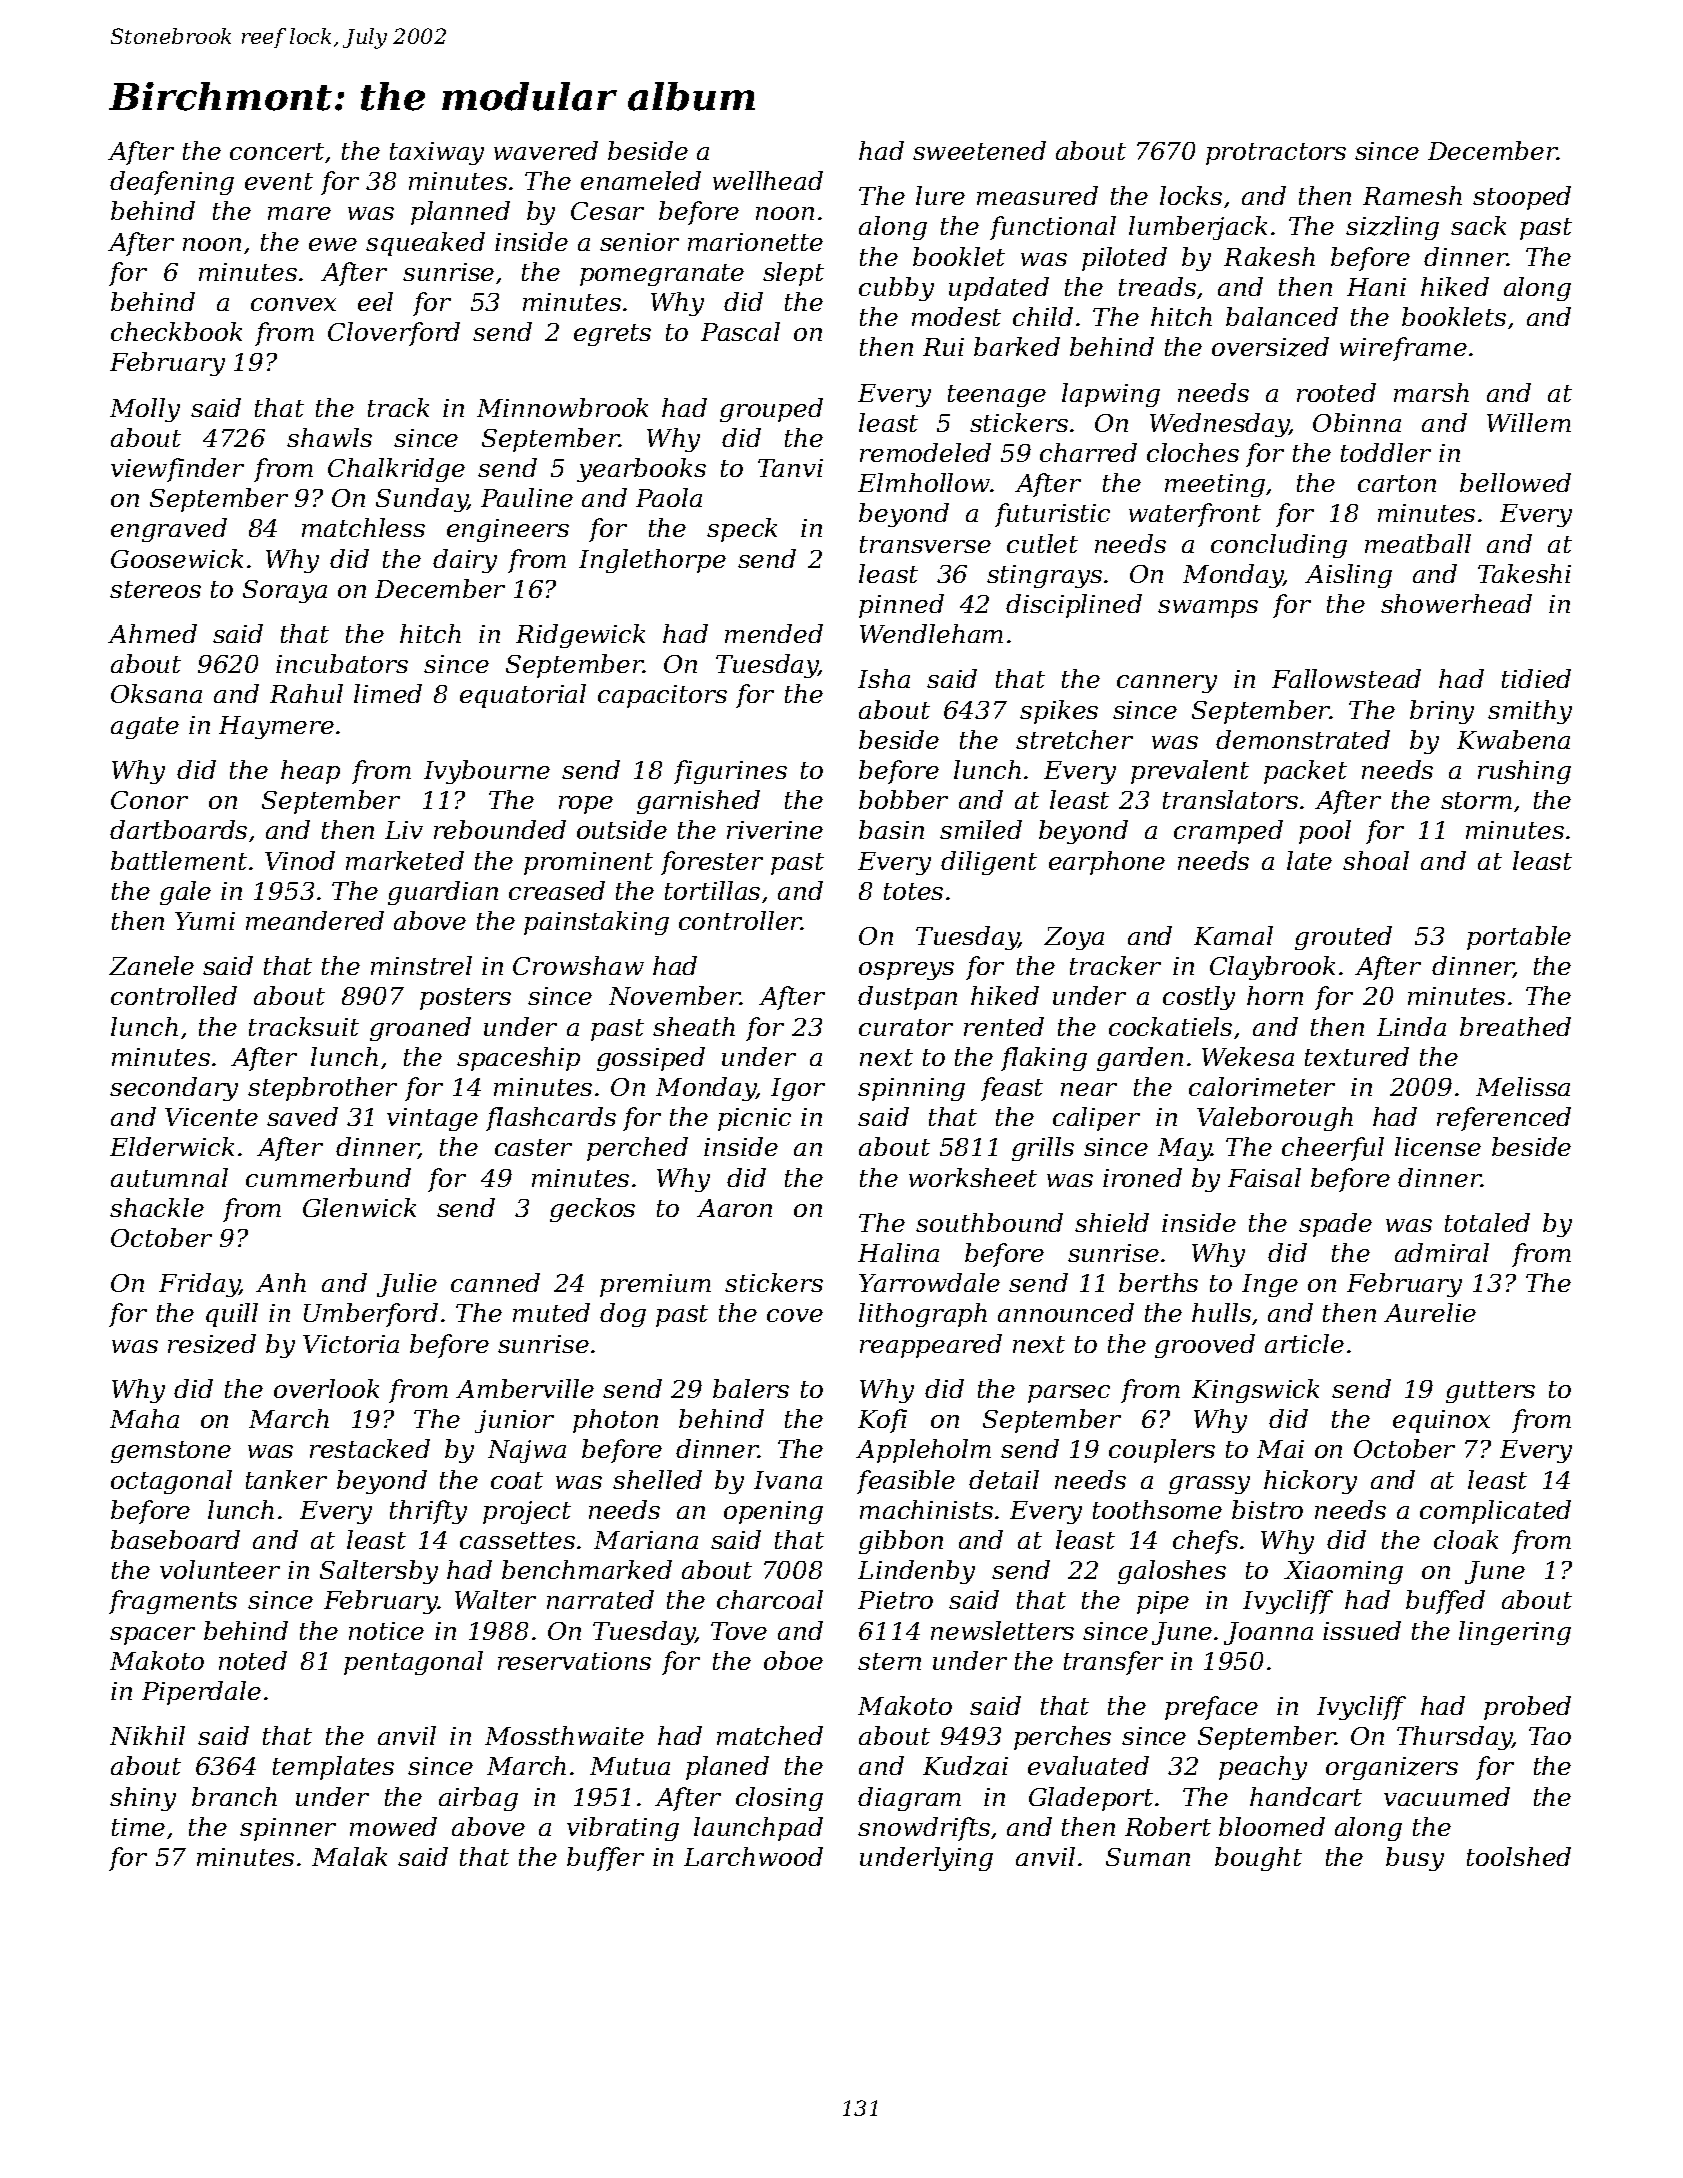 The height and width of the image is (2178, 1683). Describe the element at coordinates (754, 1119) in the image. I see `picnic` at that location.
